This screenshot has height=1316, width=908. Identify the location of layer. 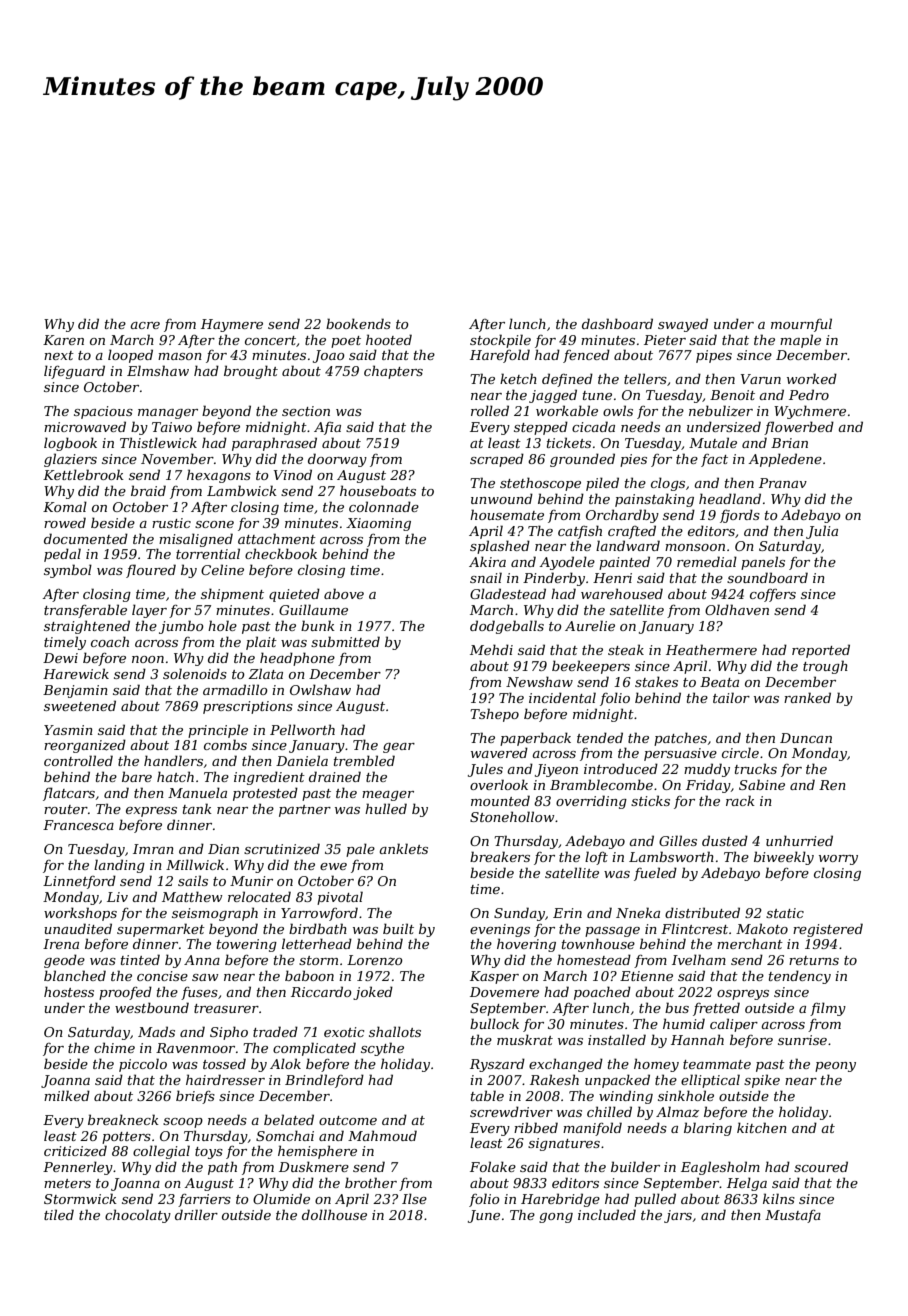
(149, 611).
